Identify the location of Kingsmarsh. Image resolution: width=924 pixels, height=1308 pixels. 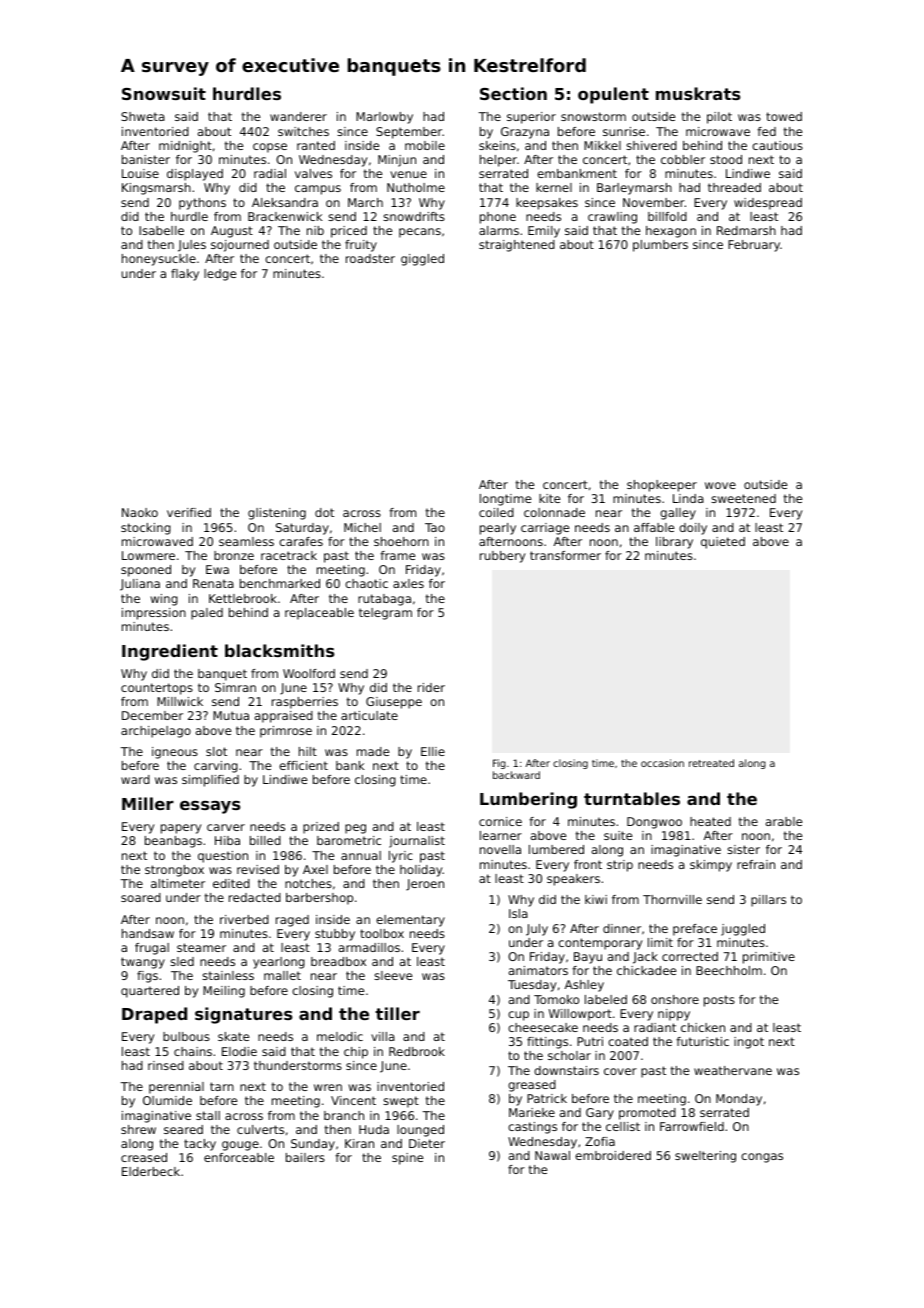
(156, 189).
